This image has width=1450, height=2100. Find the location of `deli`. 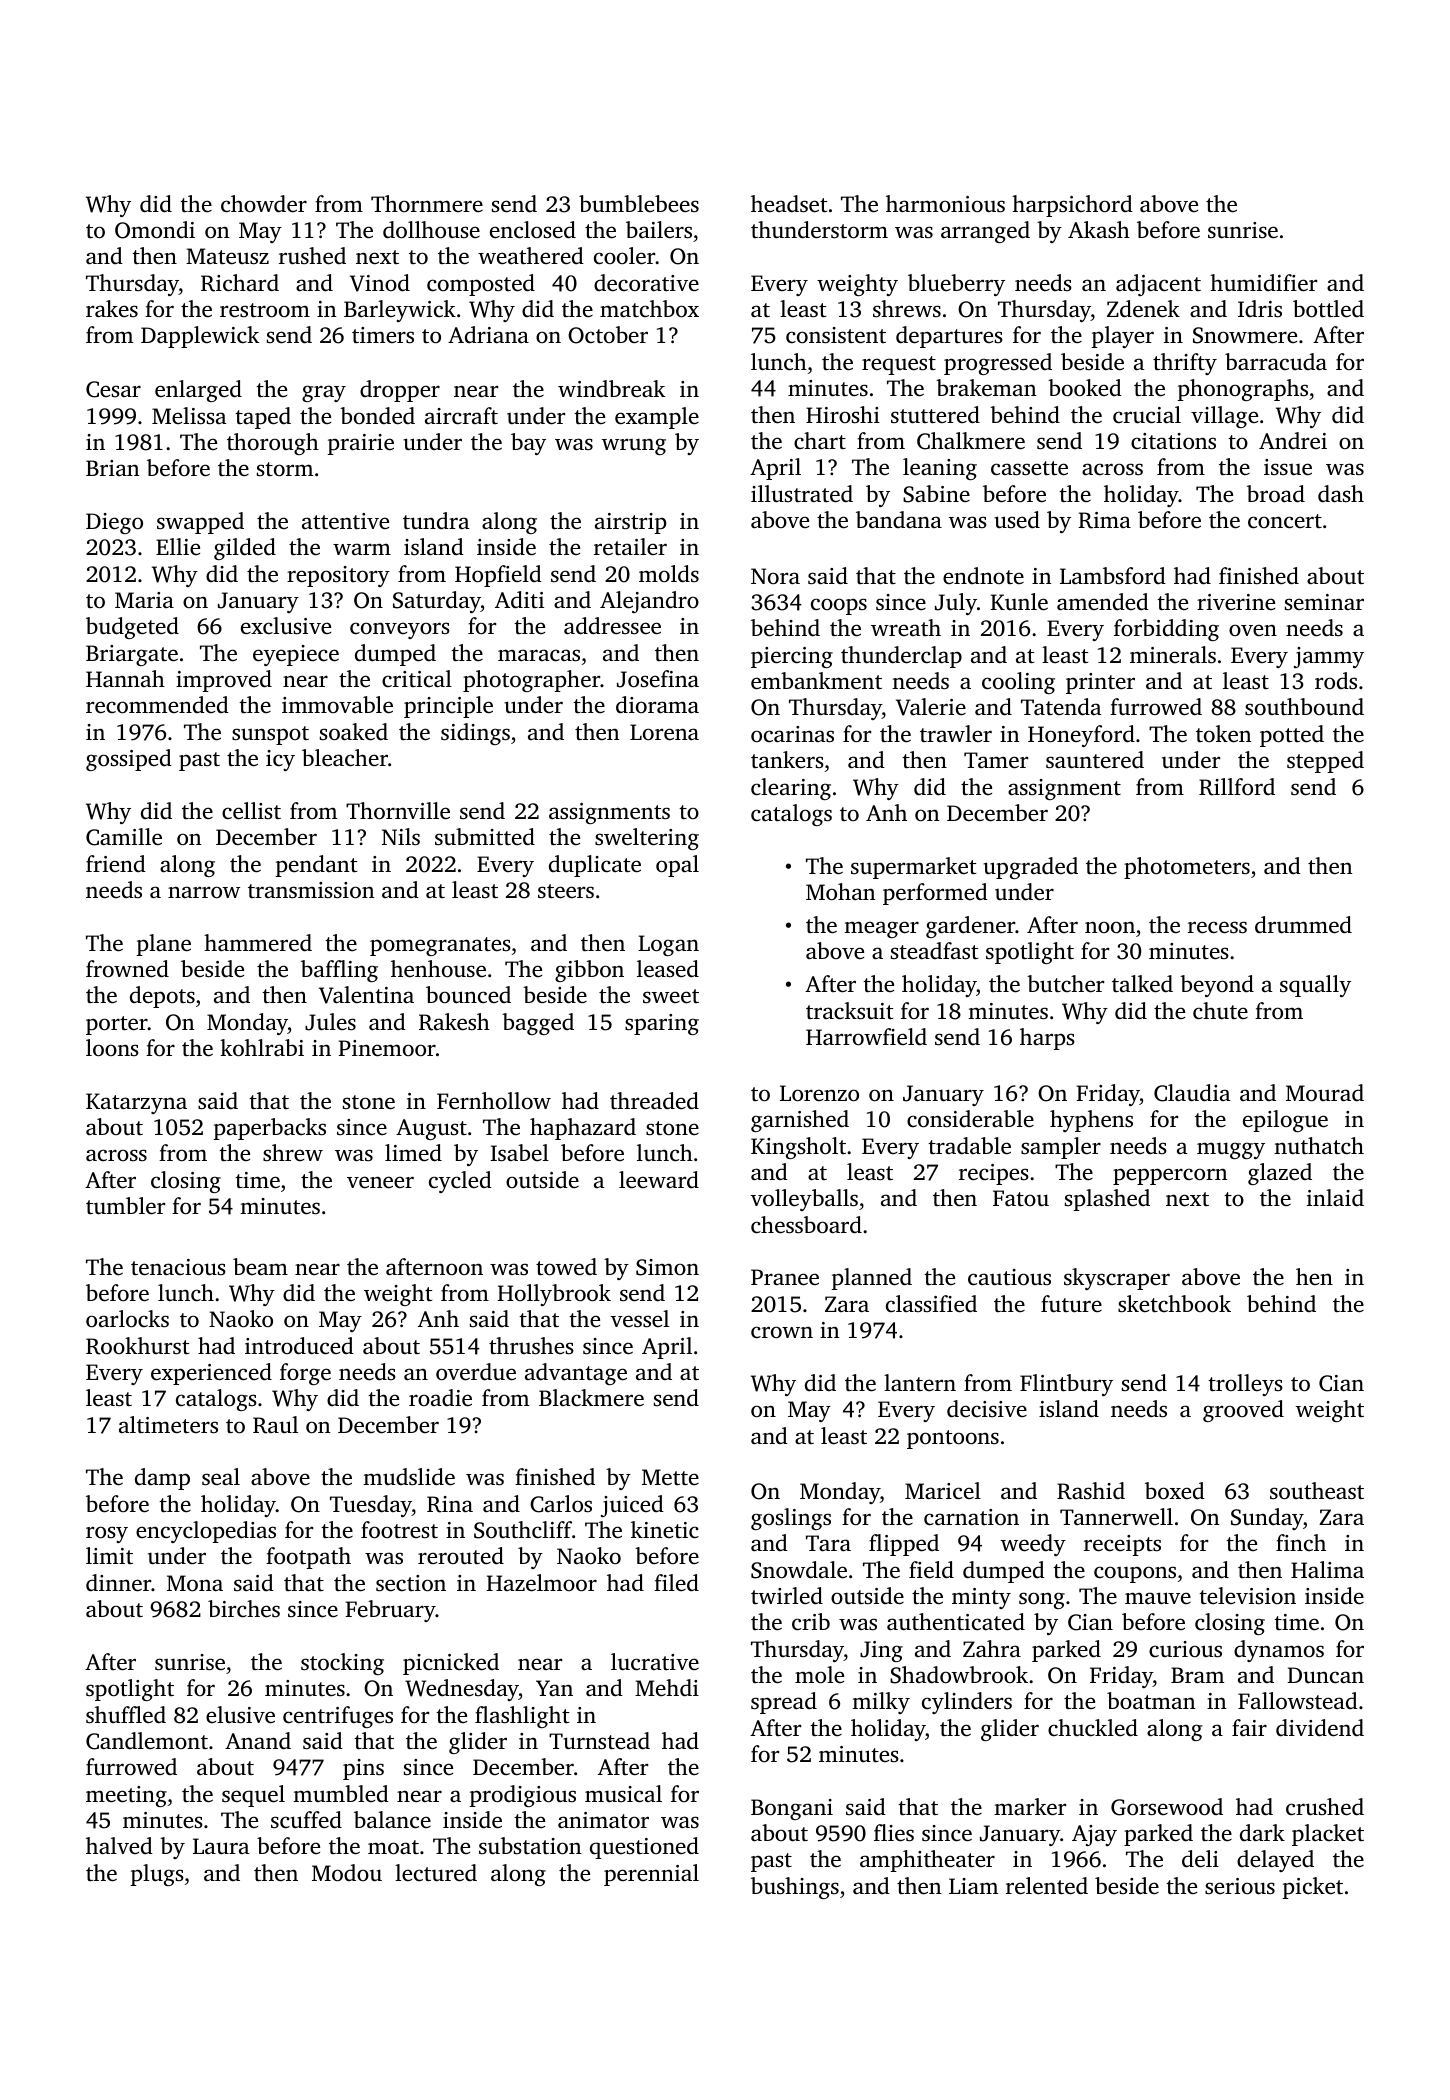

deli is located at coordinates (1200, 1859).
